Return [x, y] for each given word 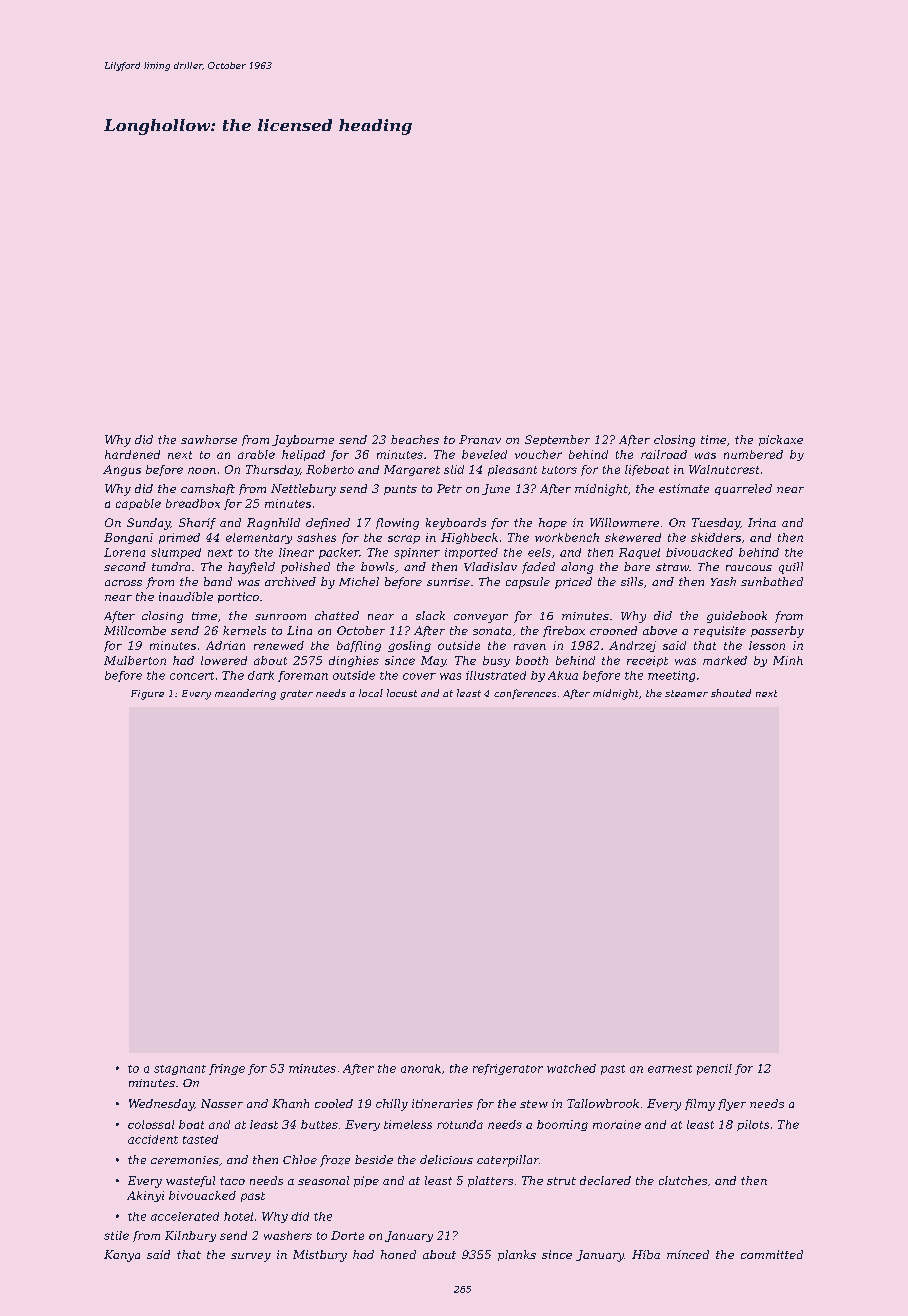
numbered [753, 454]
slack [430, 615]
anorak [421, 1068]
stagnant [180, 1070]
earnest [670, 1069]
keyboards [456, 524]
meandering [245, 694]
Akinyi [145, 1196]
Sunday [148, 524]
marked [725, 660]
